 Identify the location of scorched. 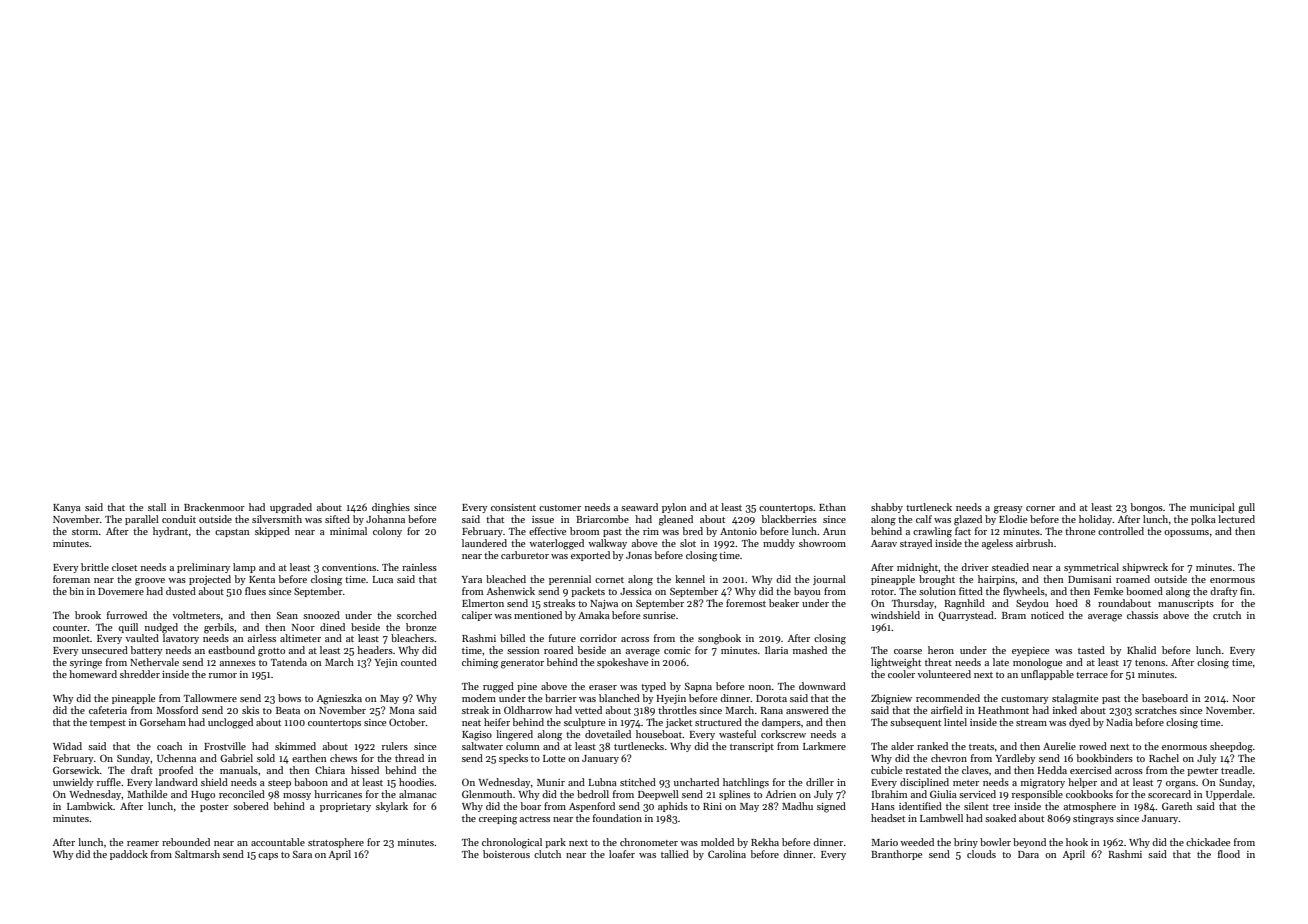
(417, 615).
